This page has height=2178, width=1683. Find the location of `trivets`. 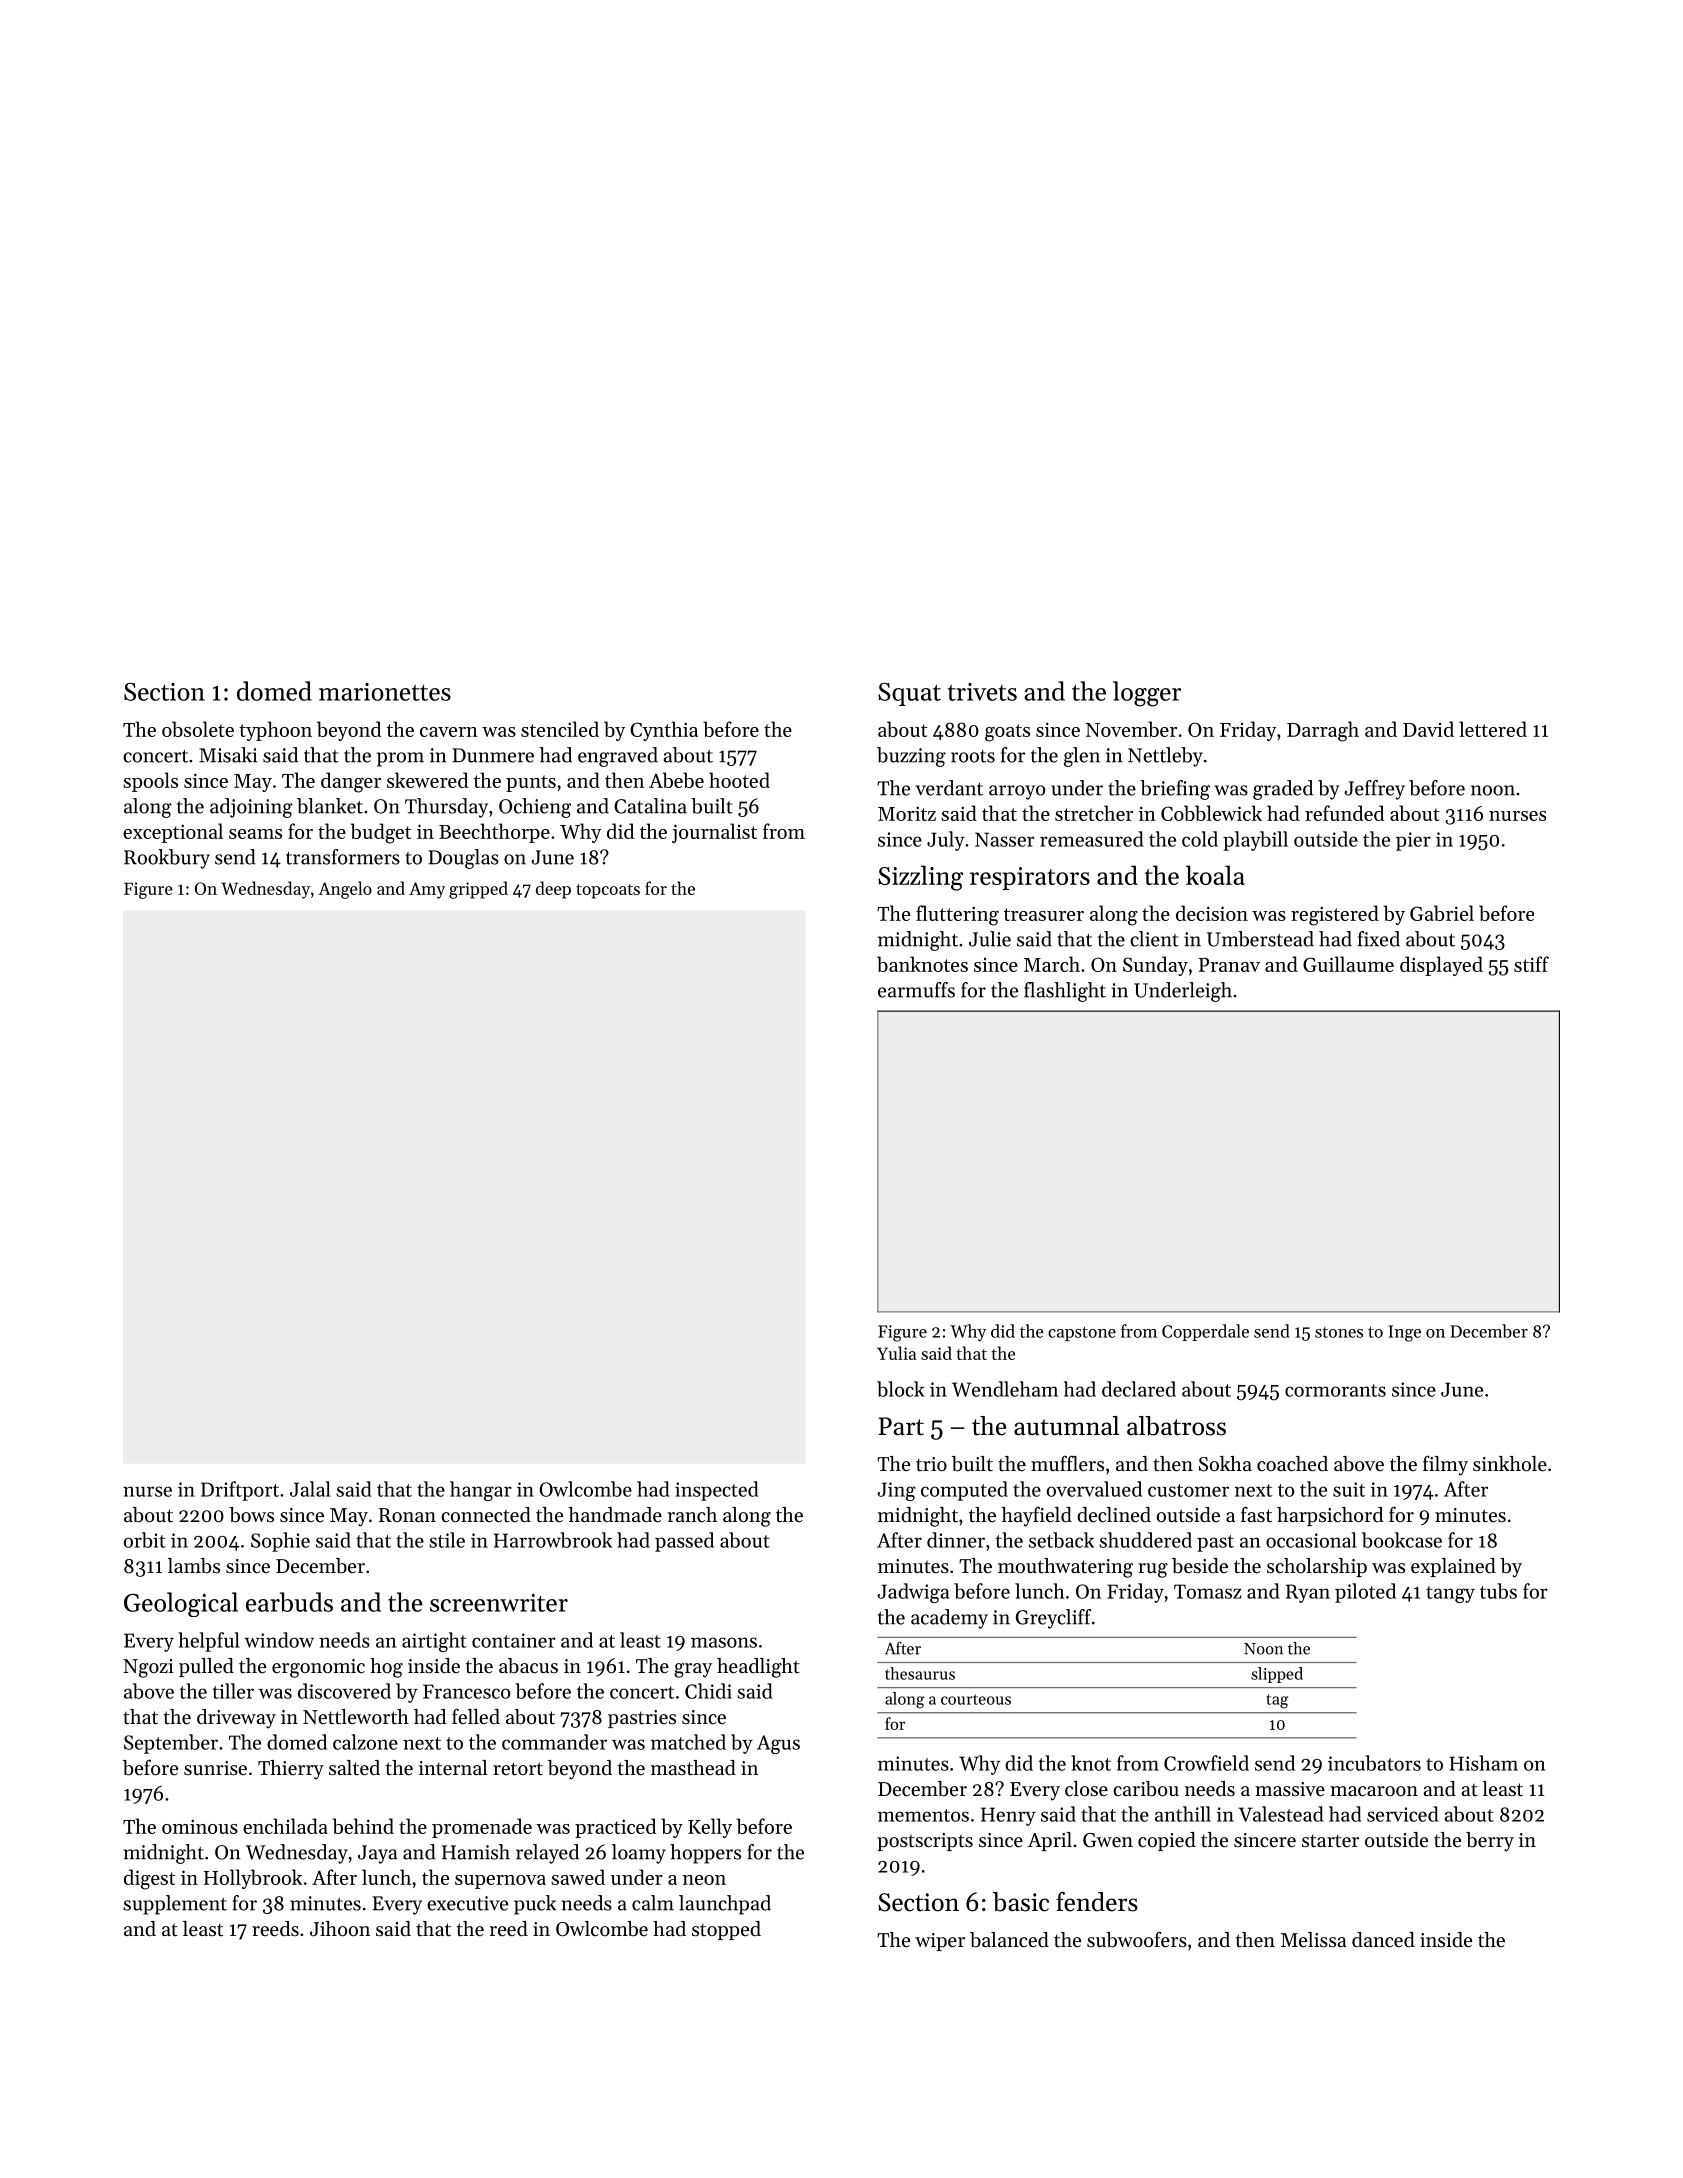

trivets is located at coordinates (982, 692).
